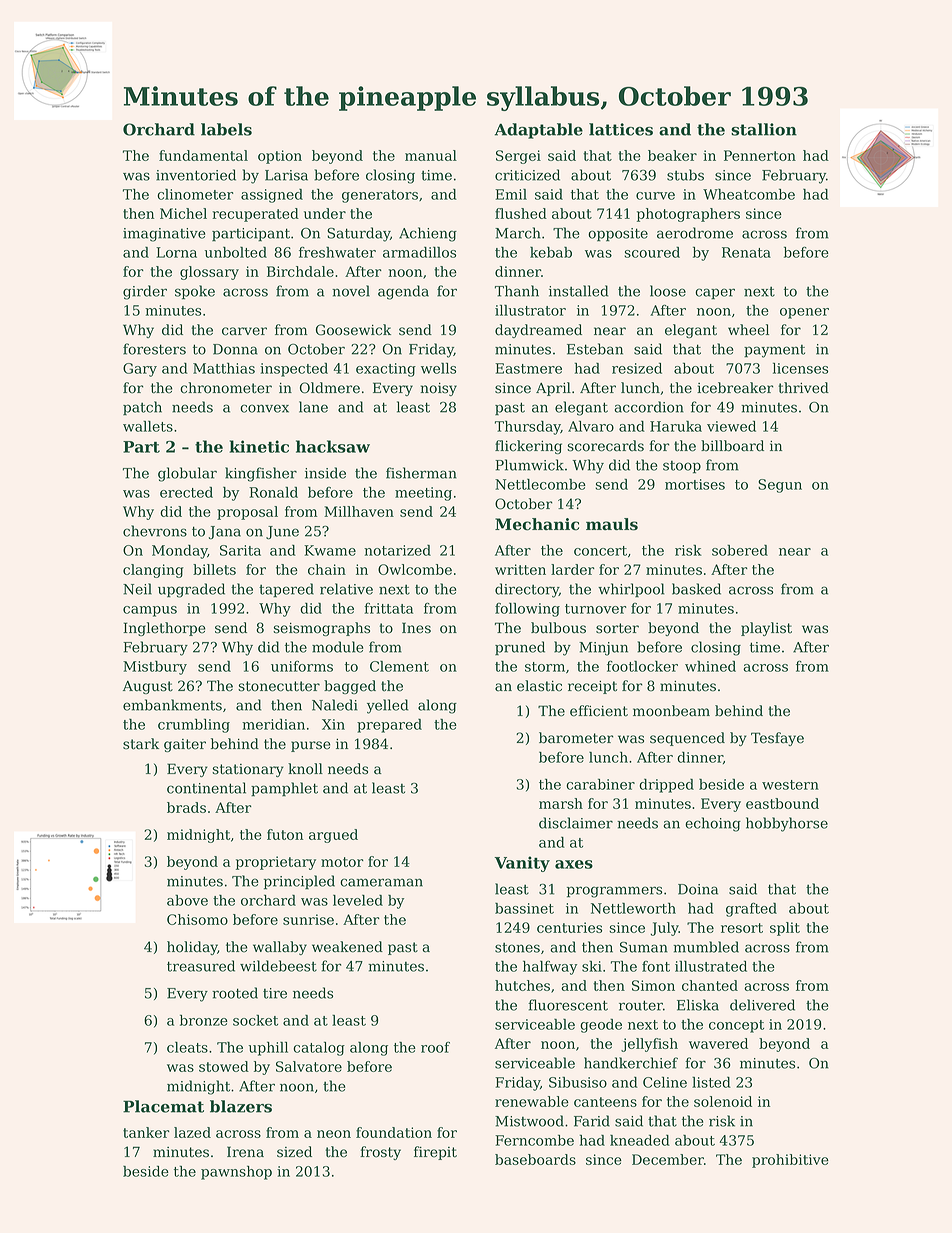 The image size is (952, 1233). What do you see at coordinates (762, 1005) in the screenshot?
I see `delivered` at bounding box center [762, 1005].
